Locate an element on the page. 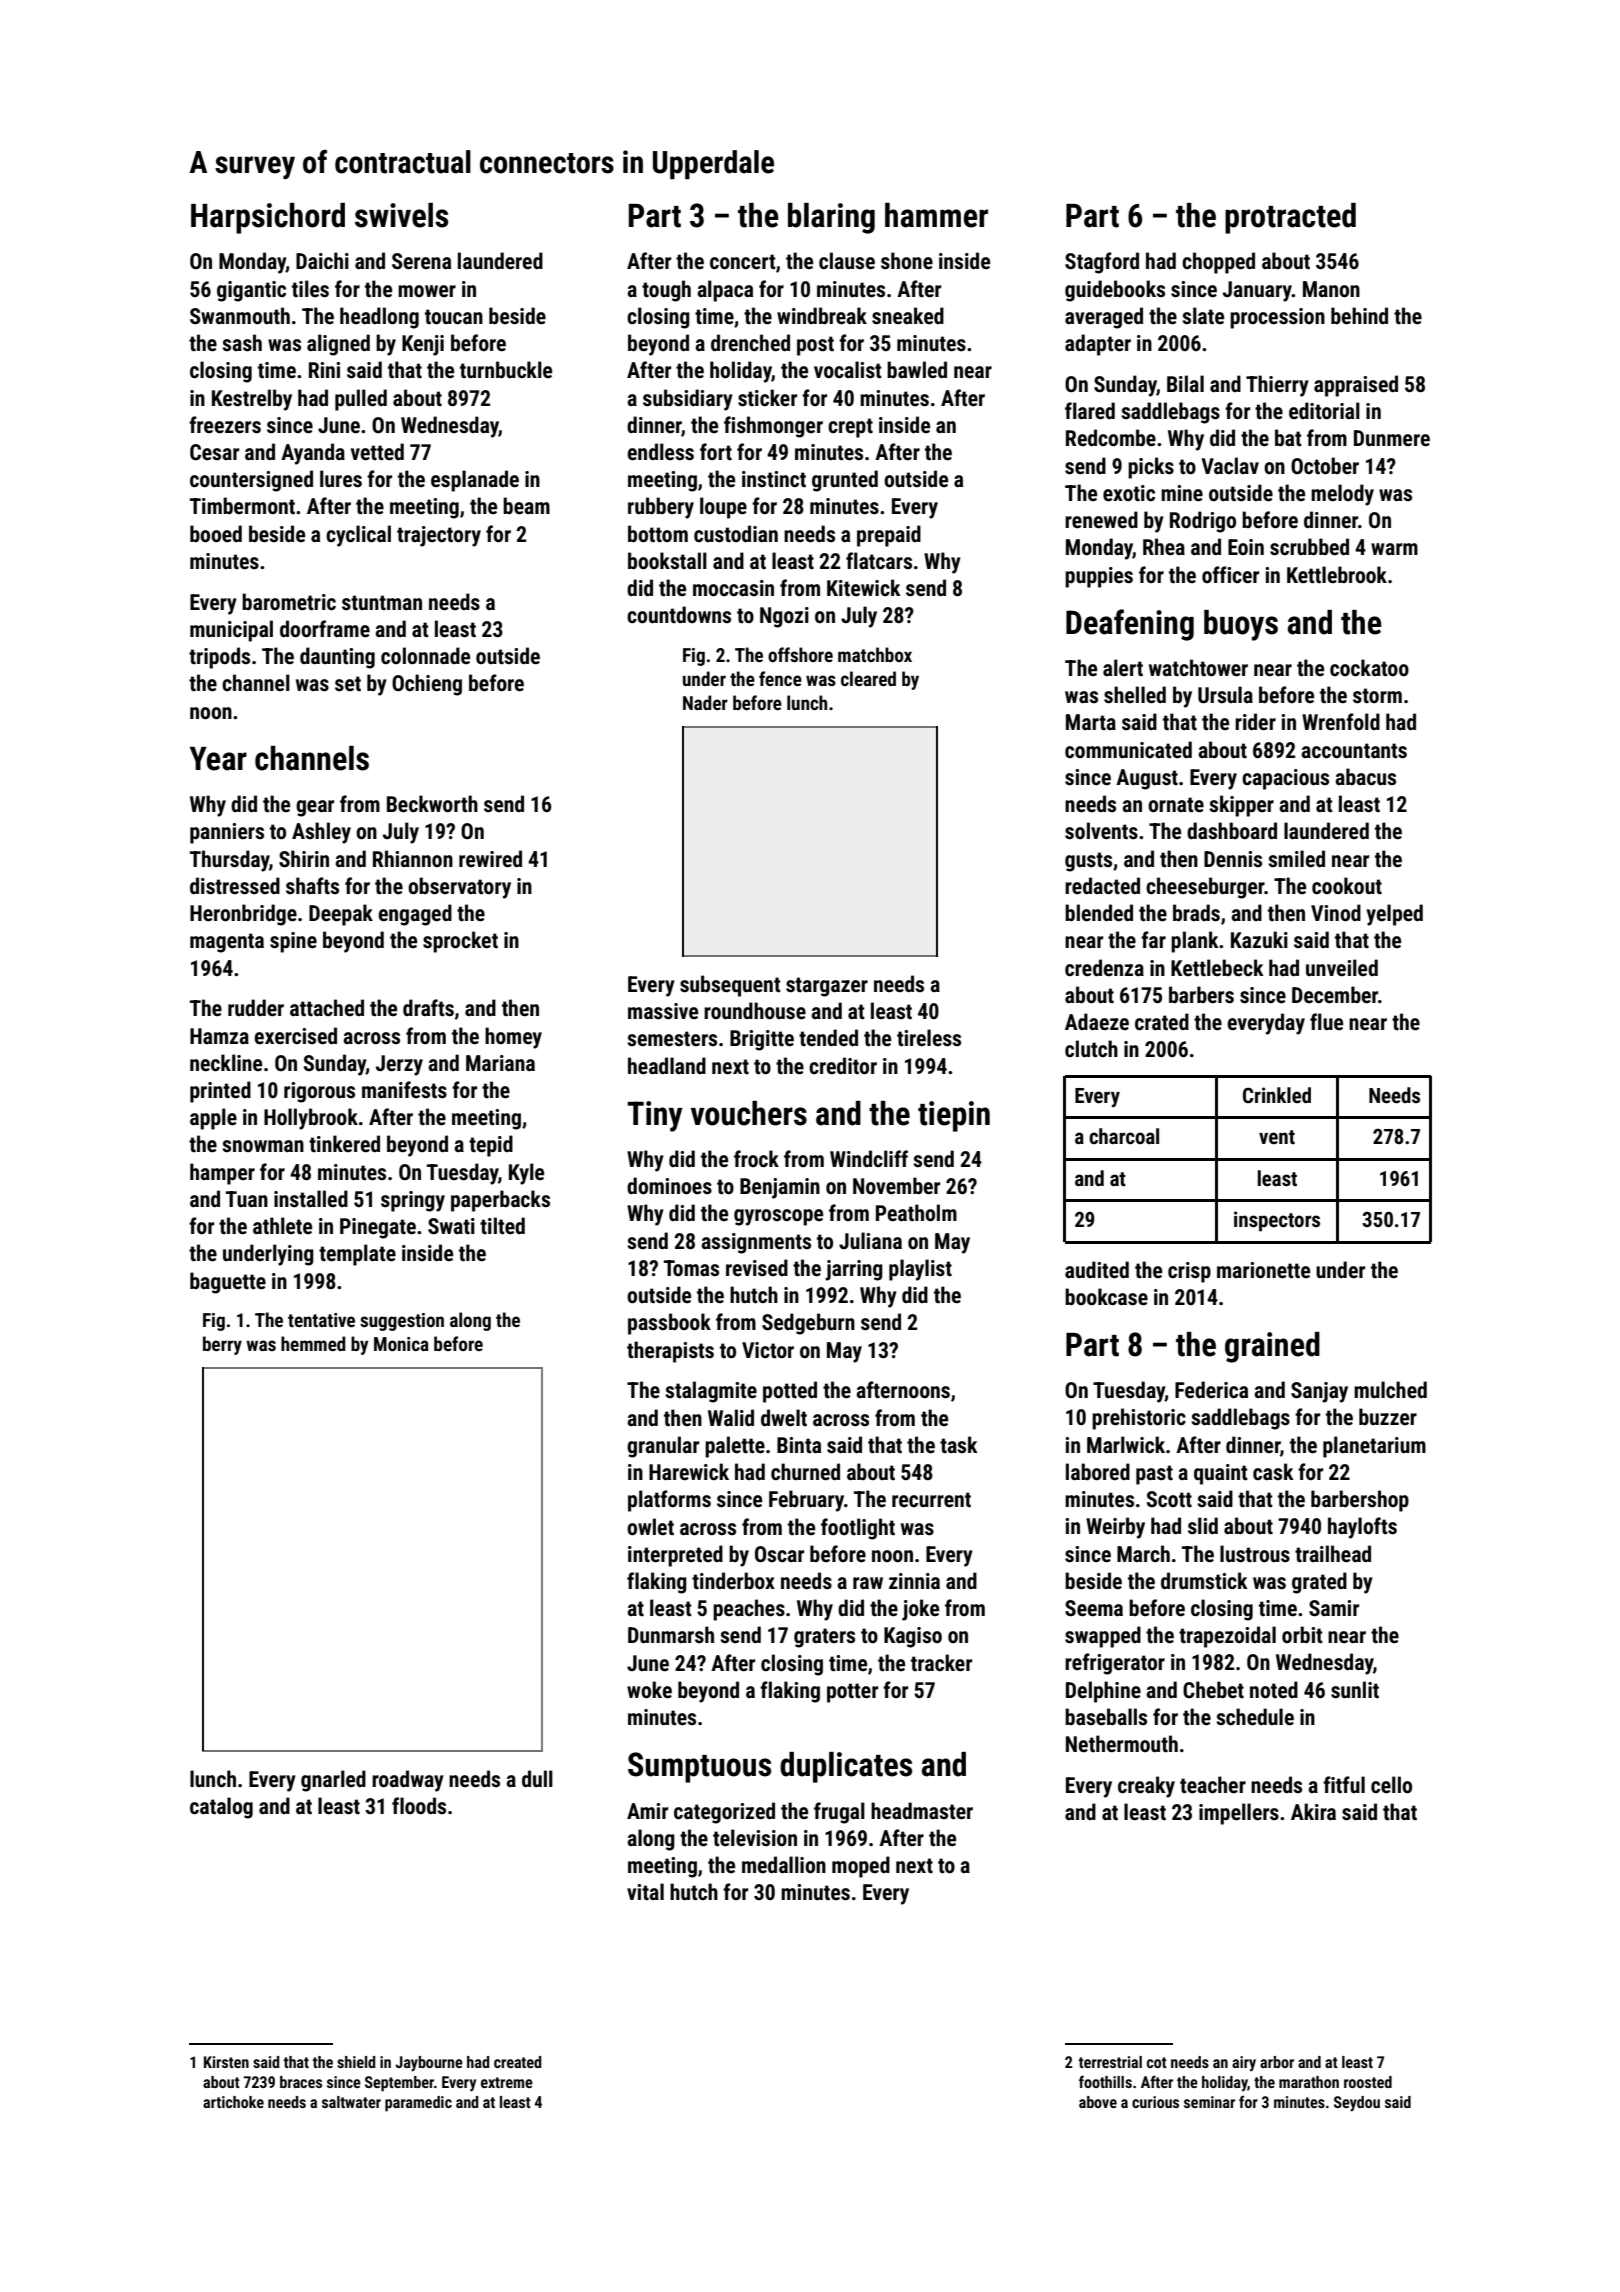 The height and width of the document is (2292, 1620). platforms is located at coordinates (669, 1501).
